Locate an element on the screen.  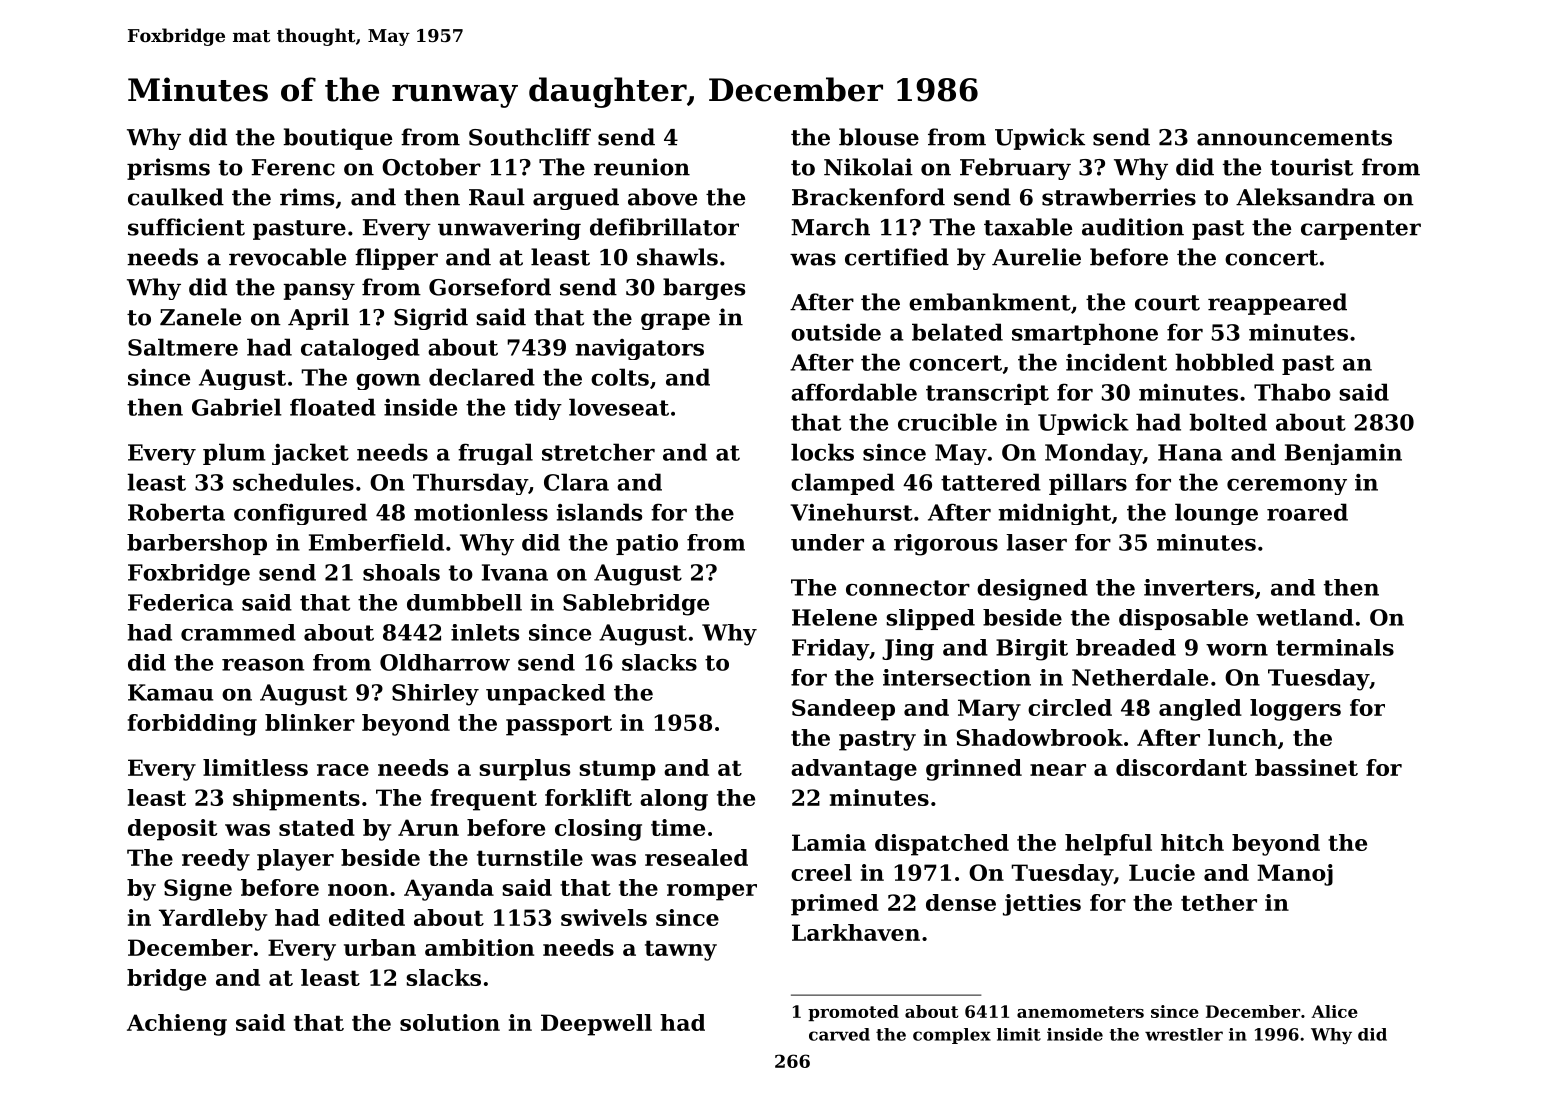
reason is located at coordinates (263, 665).
